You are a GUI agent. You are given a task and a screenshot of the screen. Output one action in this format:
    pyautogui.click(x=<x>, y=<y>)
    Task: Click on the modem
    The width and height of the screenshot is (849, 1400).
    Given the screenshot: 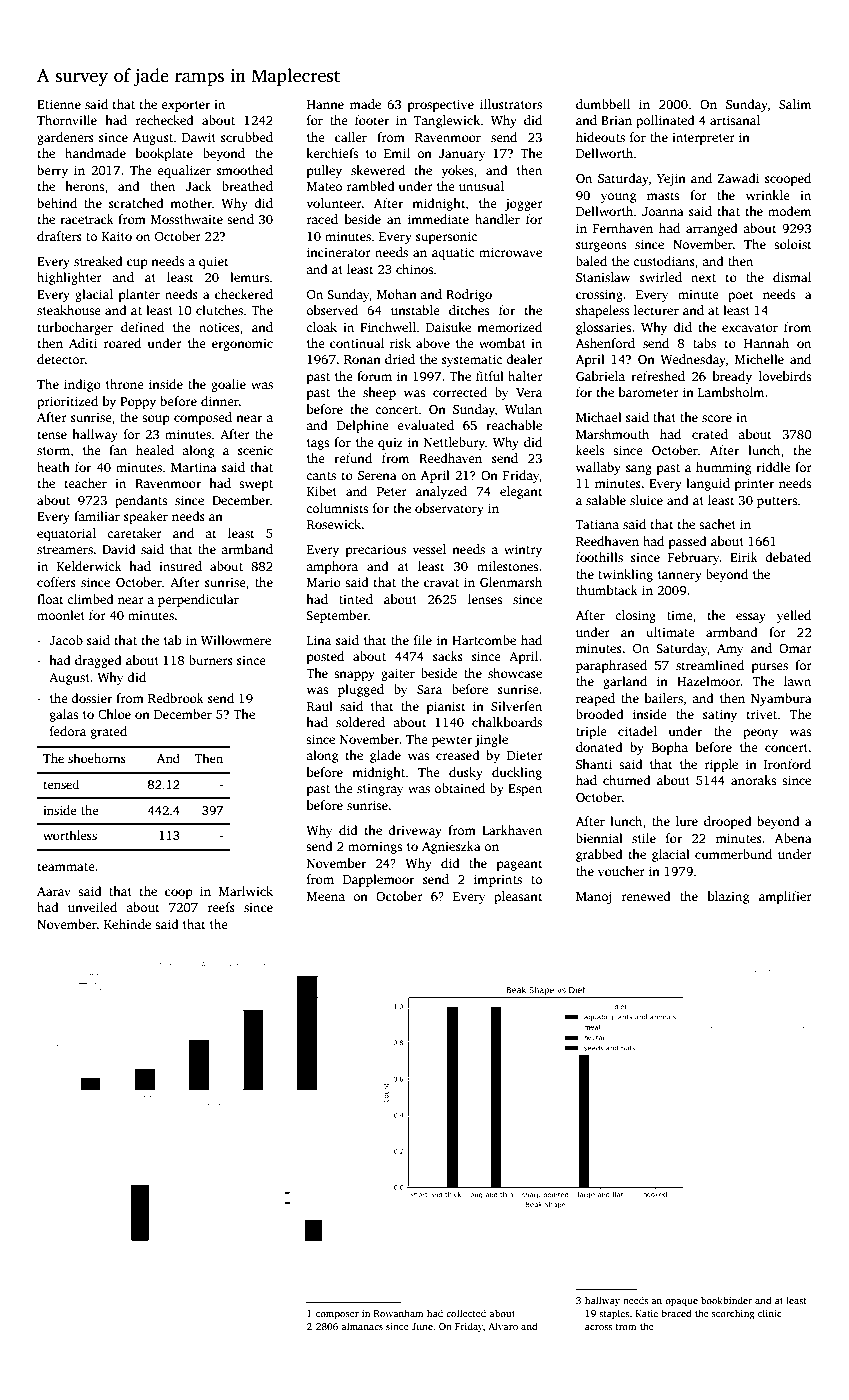 What is the action you would take?
    pyautogui.click(x=789, y=211)
